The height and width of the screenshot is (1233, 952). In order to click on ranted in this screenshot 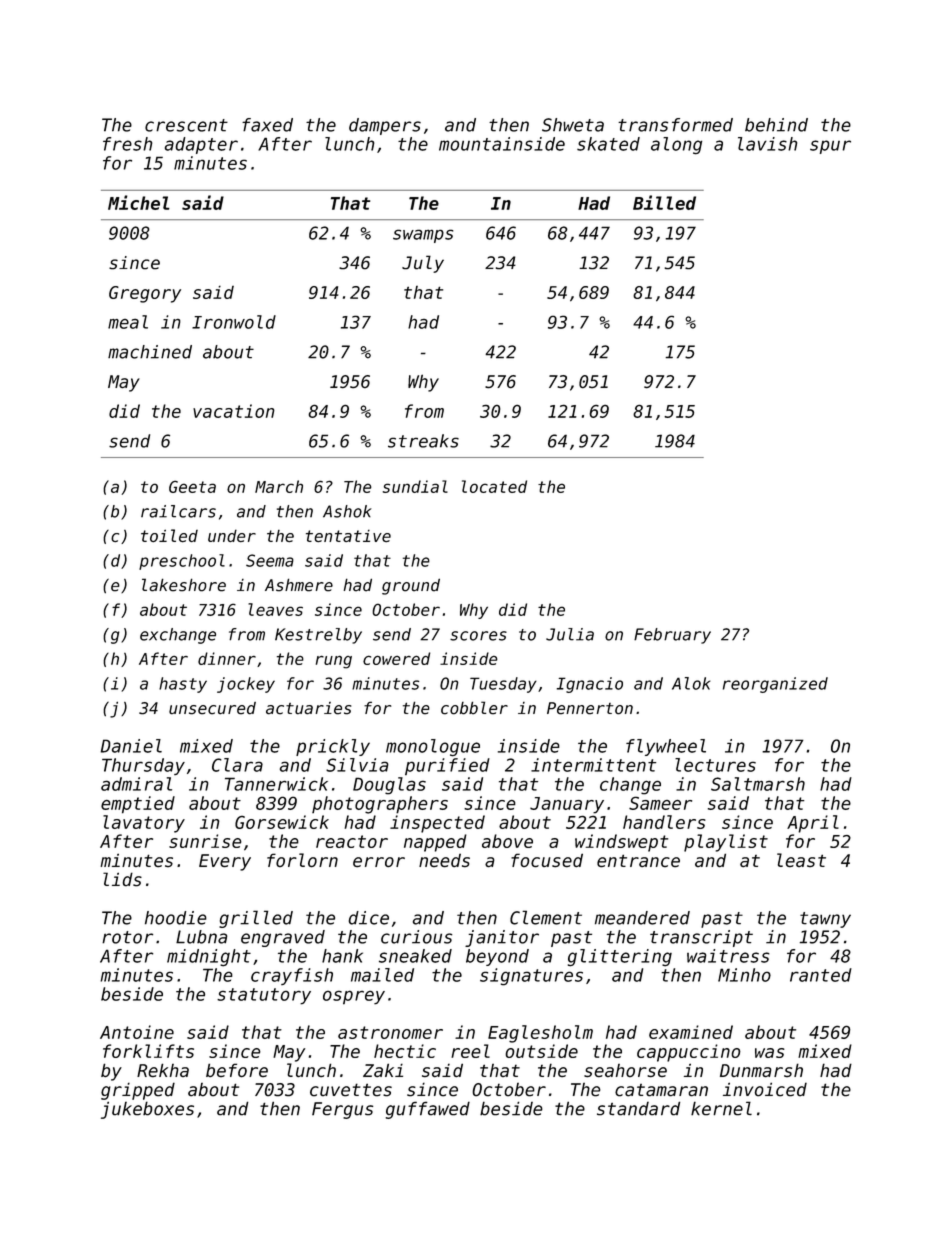, I will do `click(821, 975)`.
